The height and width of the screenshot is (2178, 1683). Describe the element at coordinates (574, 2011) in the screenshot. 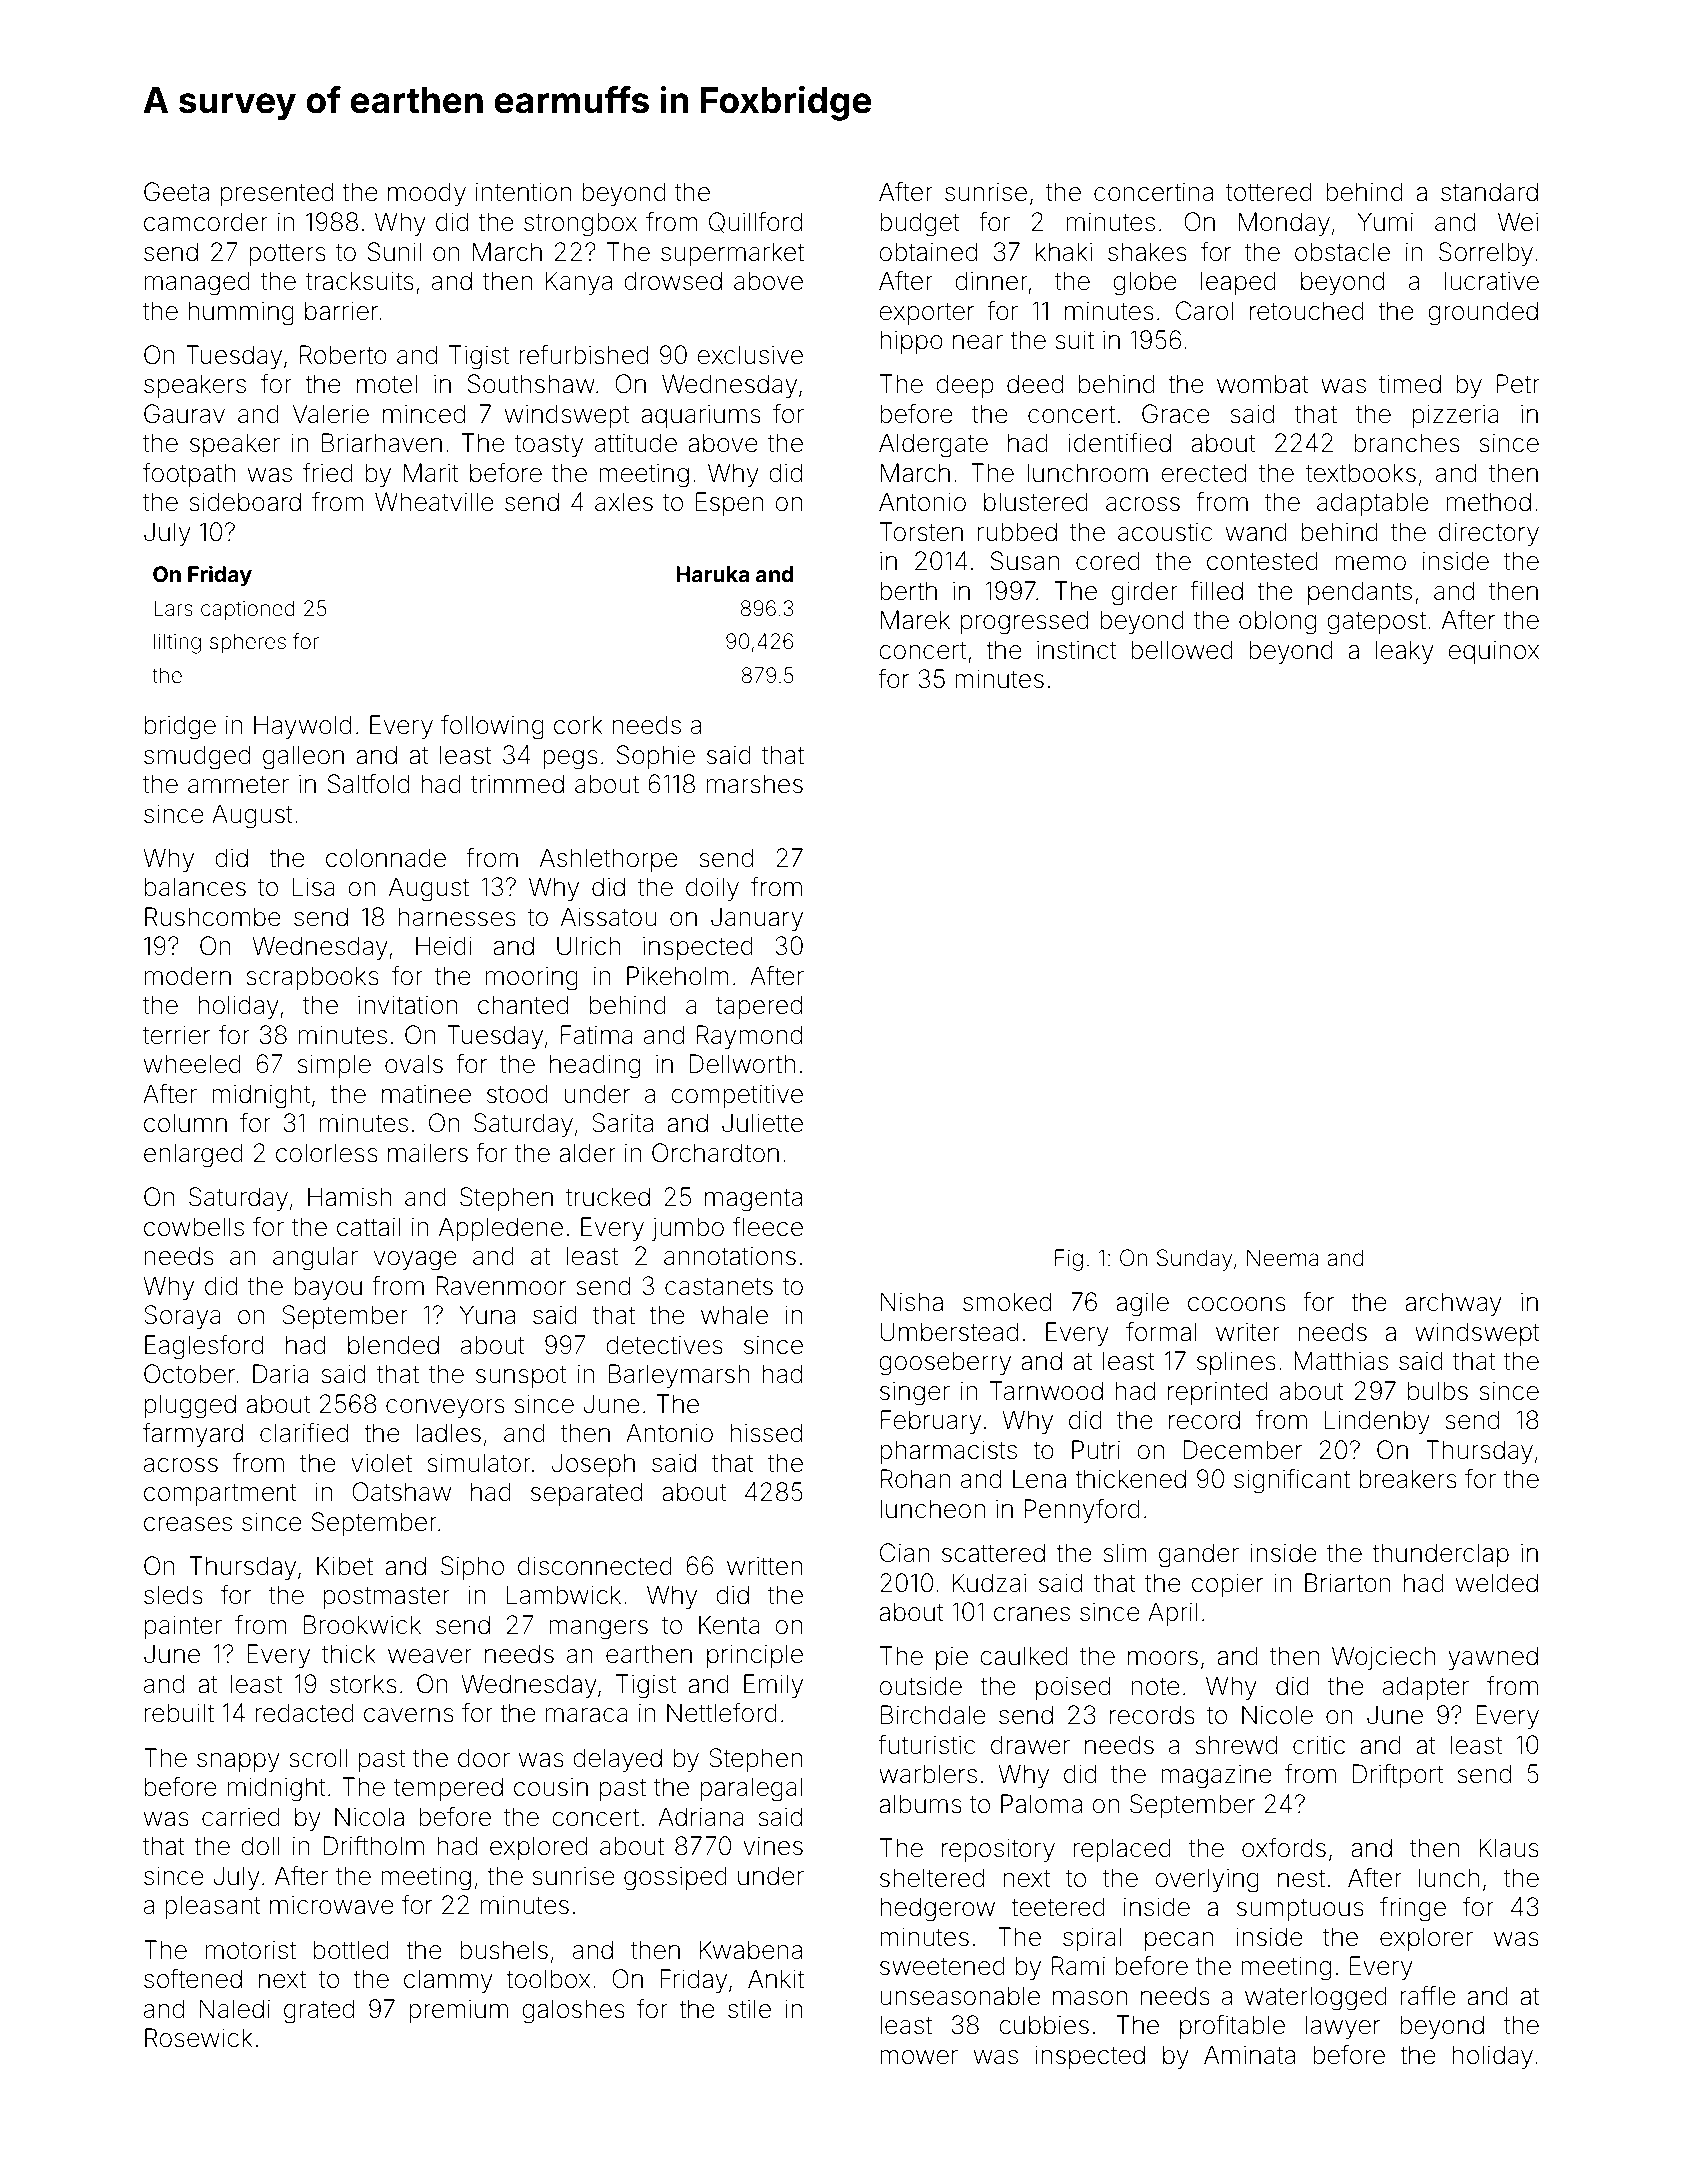

I see `galoshes` at that location.
